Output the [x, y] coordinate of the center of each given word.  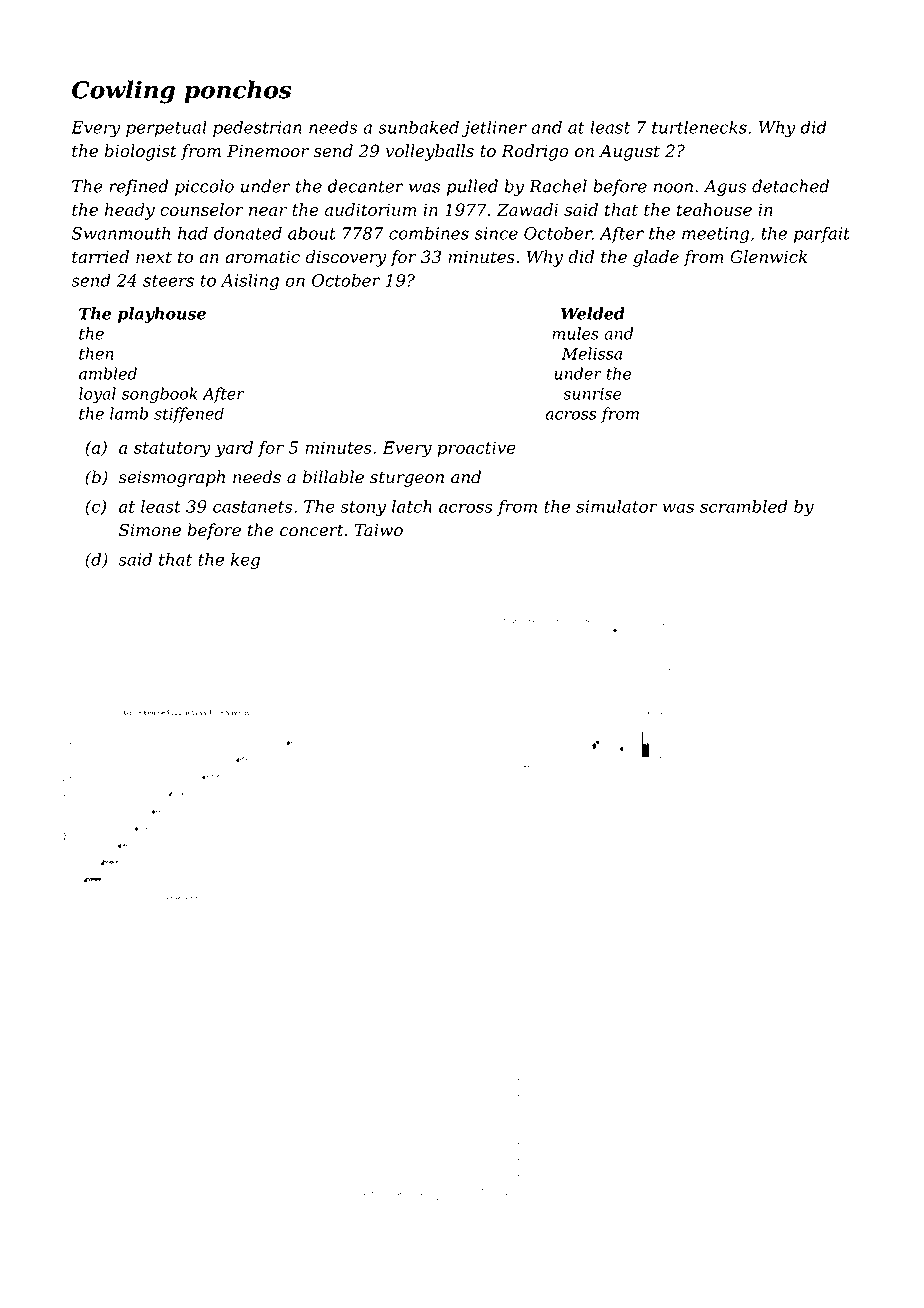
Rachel [558, 186]
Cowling [123, 92]
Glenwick [769, 257]
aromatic [262, 257]
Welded [593, 313]
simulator [617, 506]
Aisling [250, 282]
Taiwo [379, 530]
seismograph [171, 478]
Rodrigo [535, 152]
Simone [150, 530]
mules [575, 333]
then [96, 353]
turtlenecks [699, 127]
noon [673, 188]
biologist [141, 152]
